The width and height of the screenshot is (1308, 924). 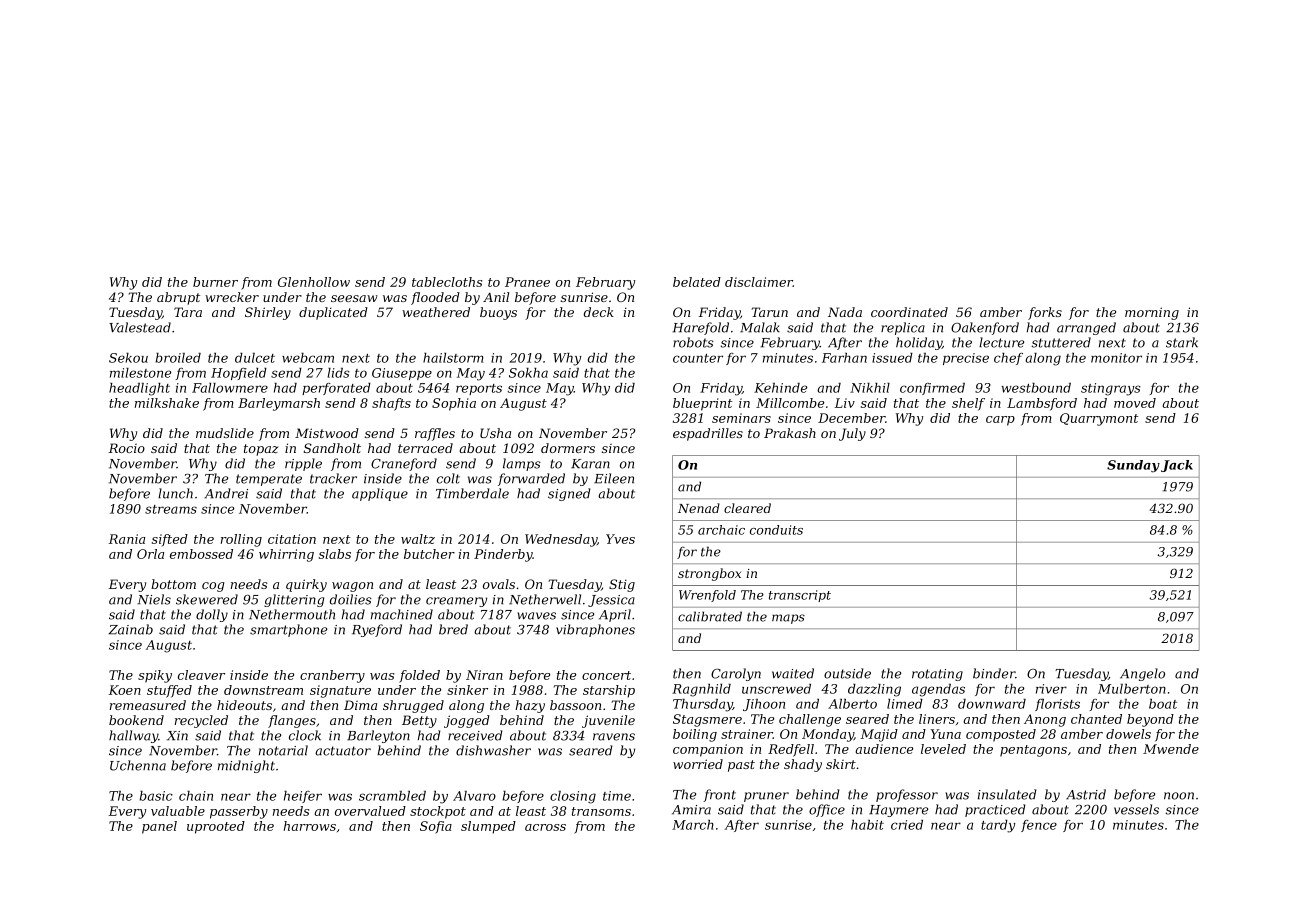 What do you see at coordinates (1042, 404) in the screenshot?
I see `Lambsford` at bounding box center [1042, 404].
